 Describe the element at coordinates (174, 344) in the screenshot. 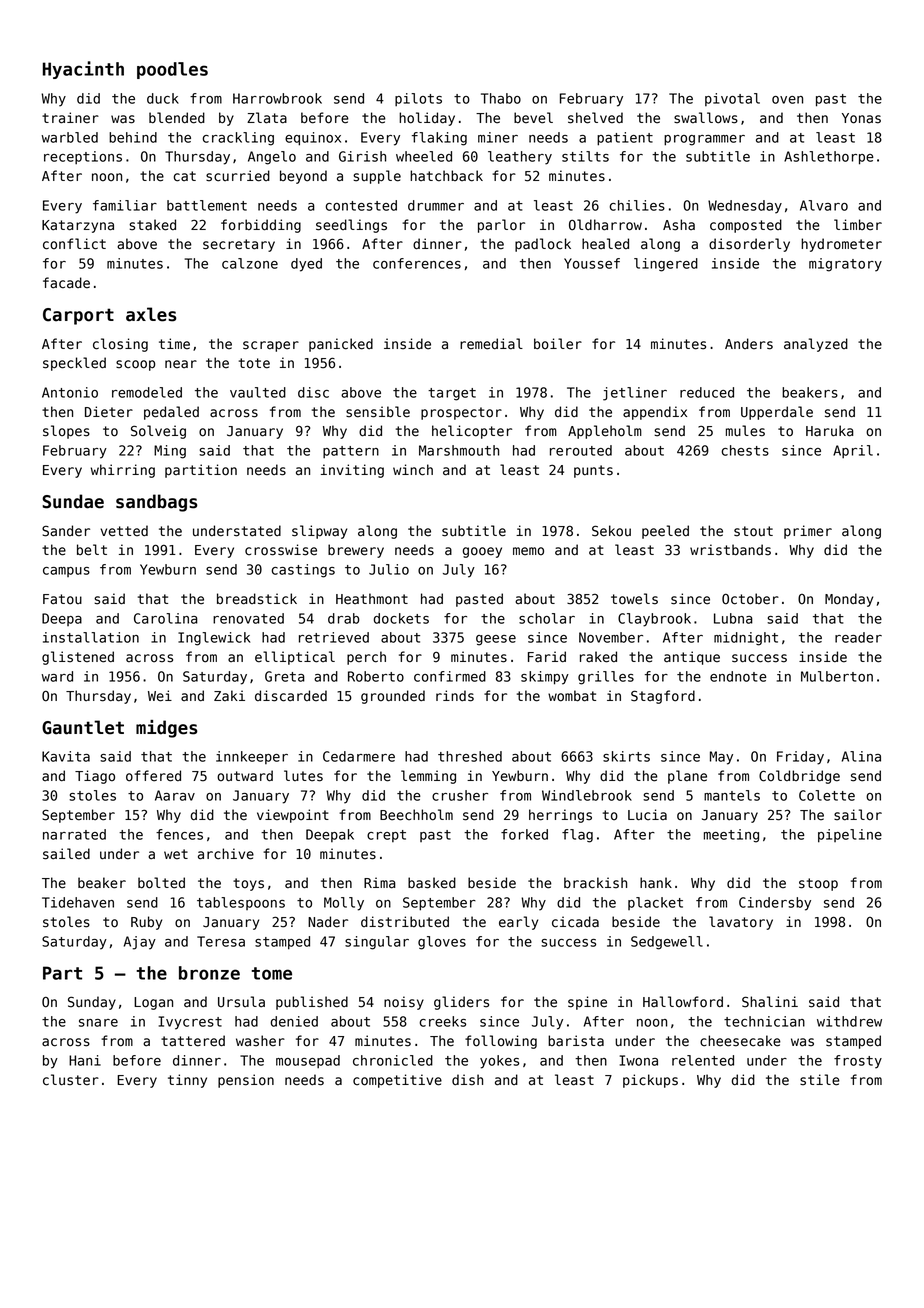

I see `time` at that location.
